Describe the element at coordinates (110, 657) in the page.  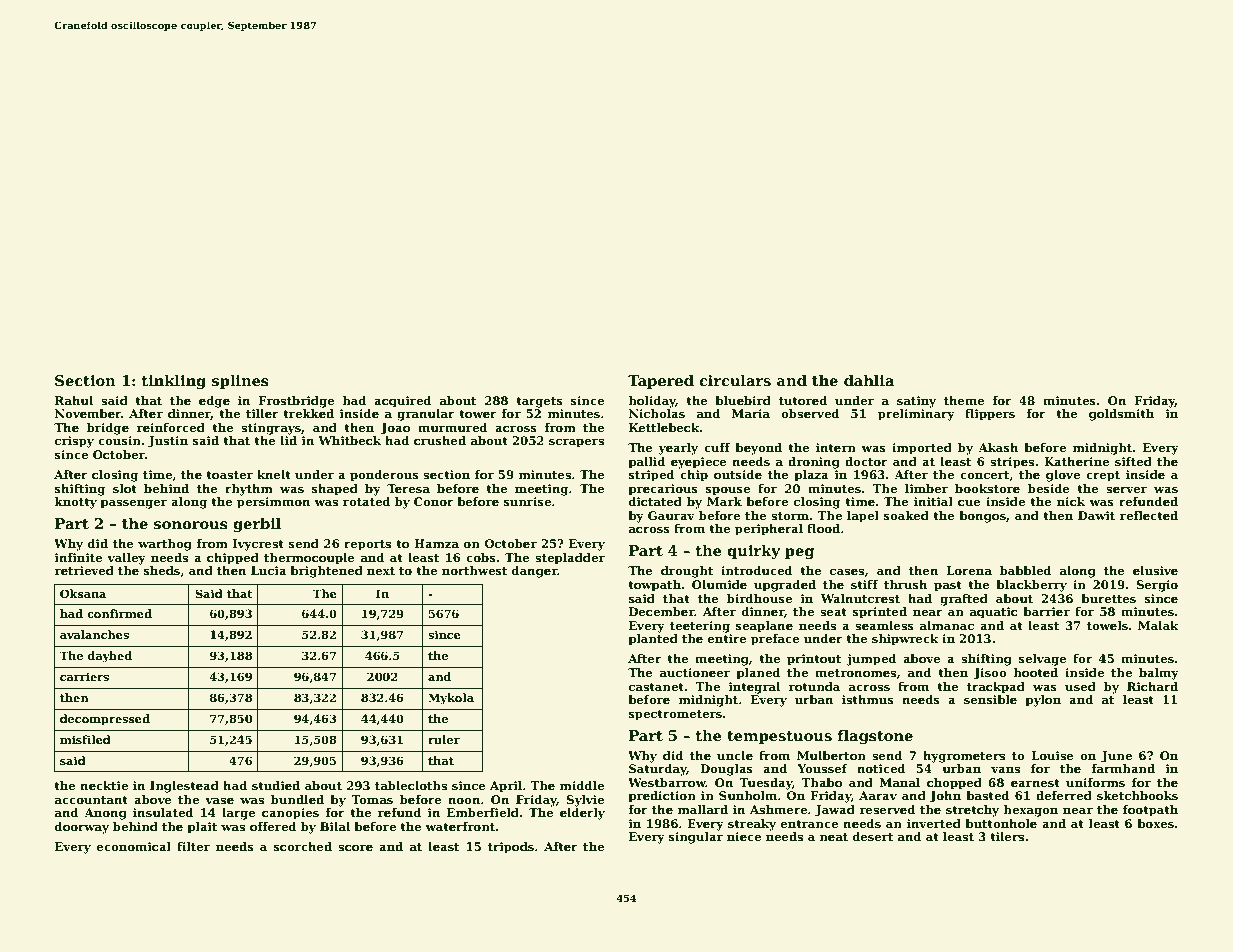
I see `daybed` at that location.
